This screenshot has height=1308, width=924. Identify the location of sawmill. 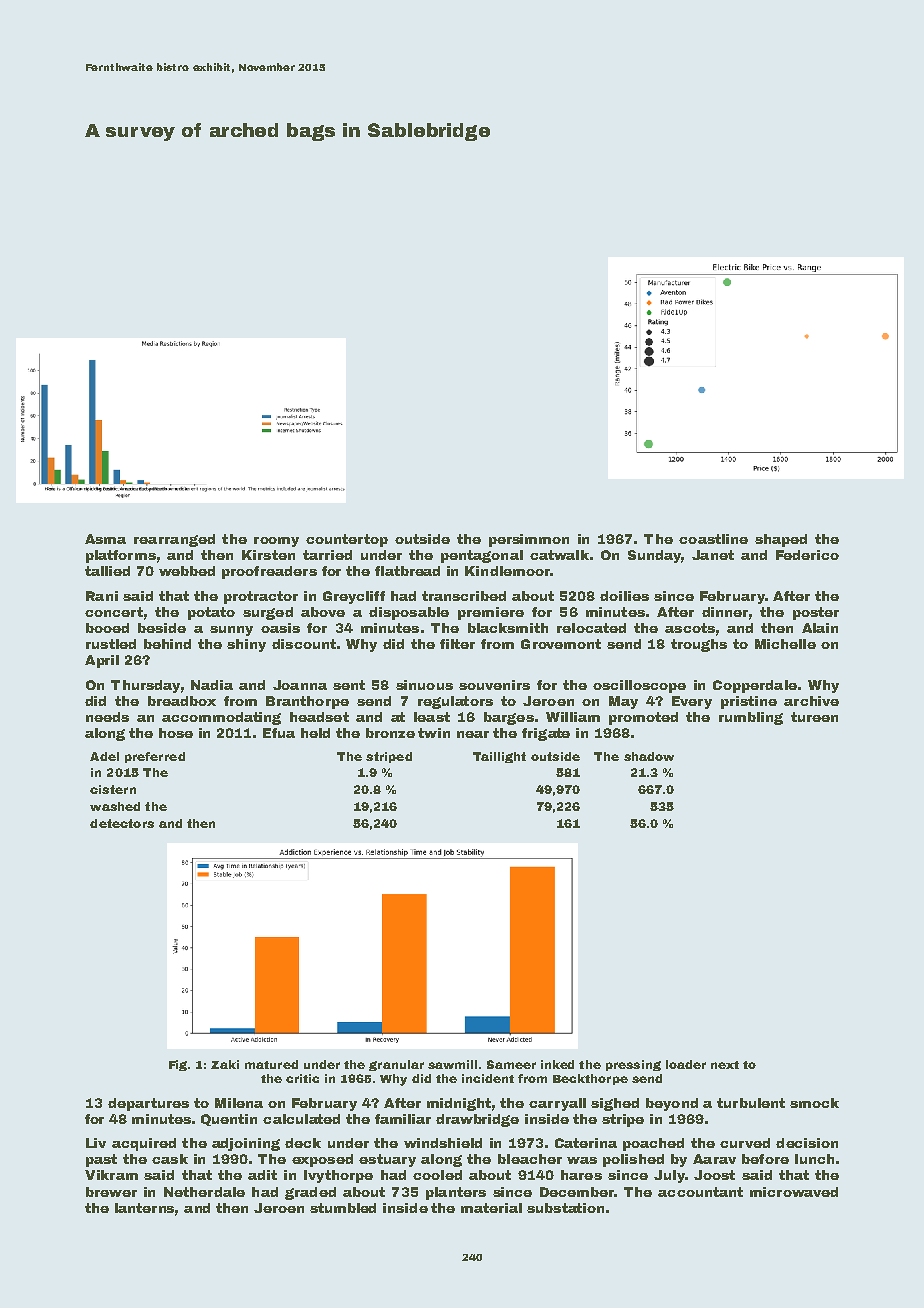
(452, 1064).
